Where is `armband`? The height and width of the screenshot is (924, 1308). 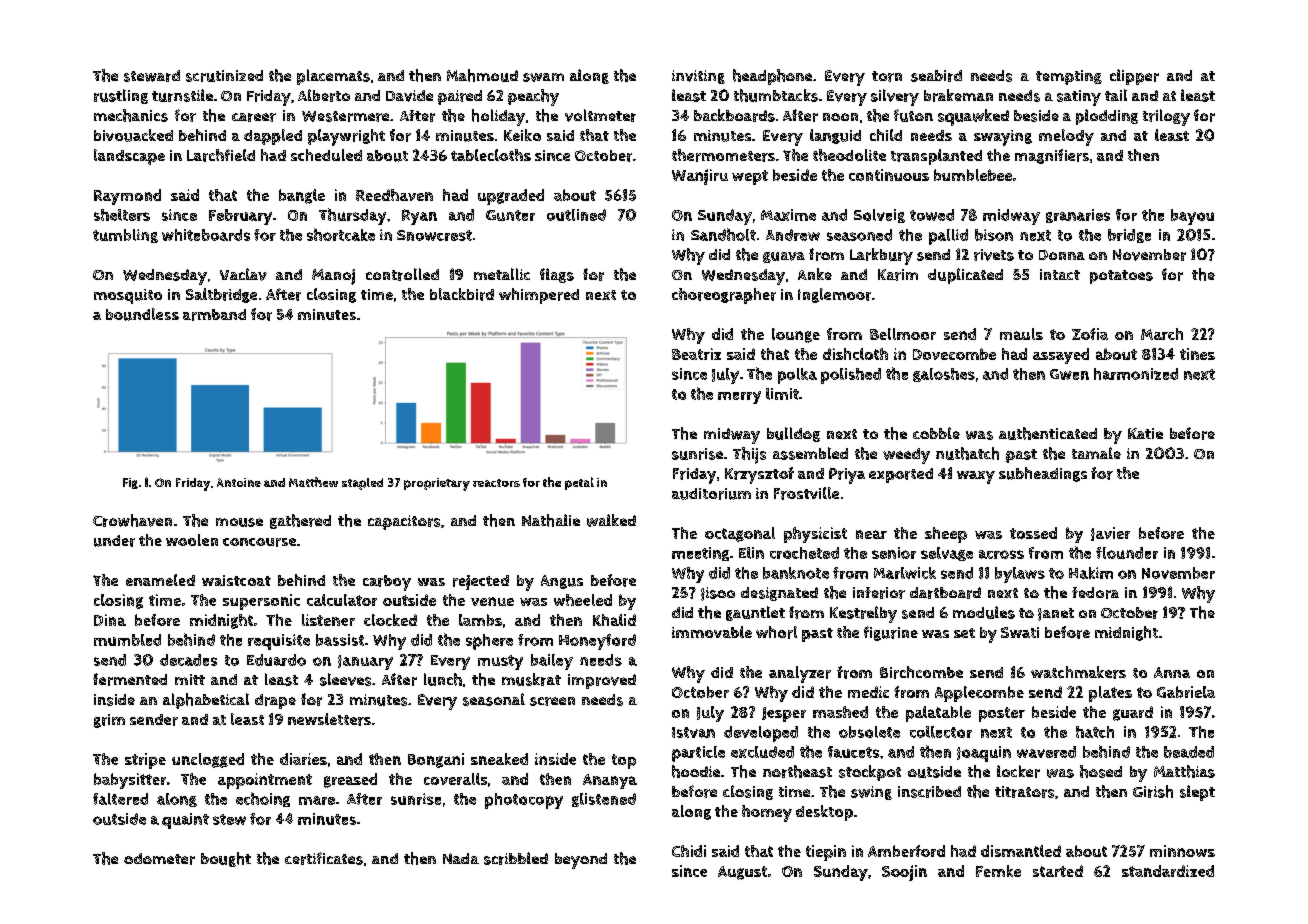 armband is located at coordinates (214, 315).
